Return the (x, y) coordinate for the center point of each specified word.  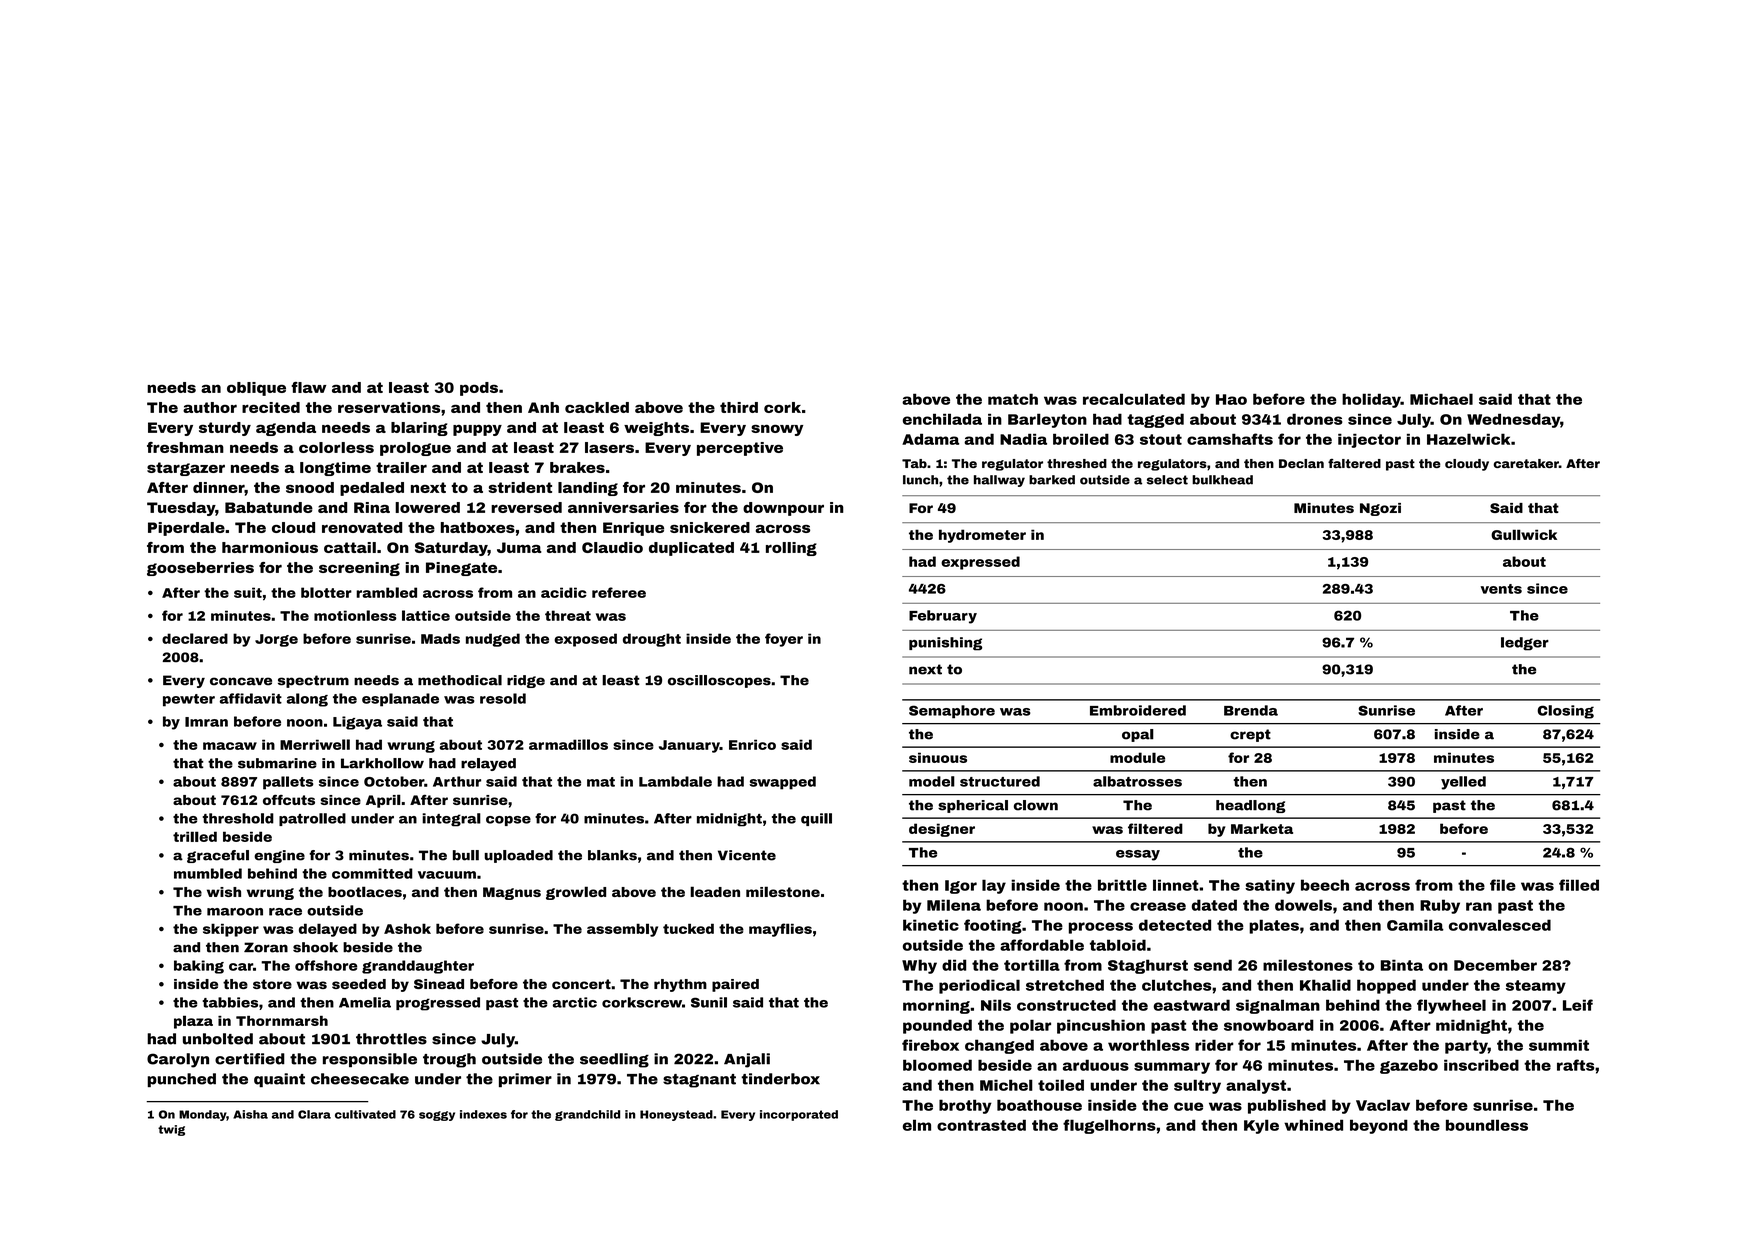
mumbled (208, 873)
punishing (945, 644)
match (1013, 399)
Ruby (1440, 906)
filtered (1155, 828)
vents (1501, 589)
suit (248, 592)
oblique (256, 389)
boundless (1487, 1125)
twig (171, 1130)
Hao (1231, 399)
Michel (1006, 1085)
